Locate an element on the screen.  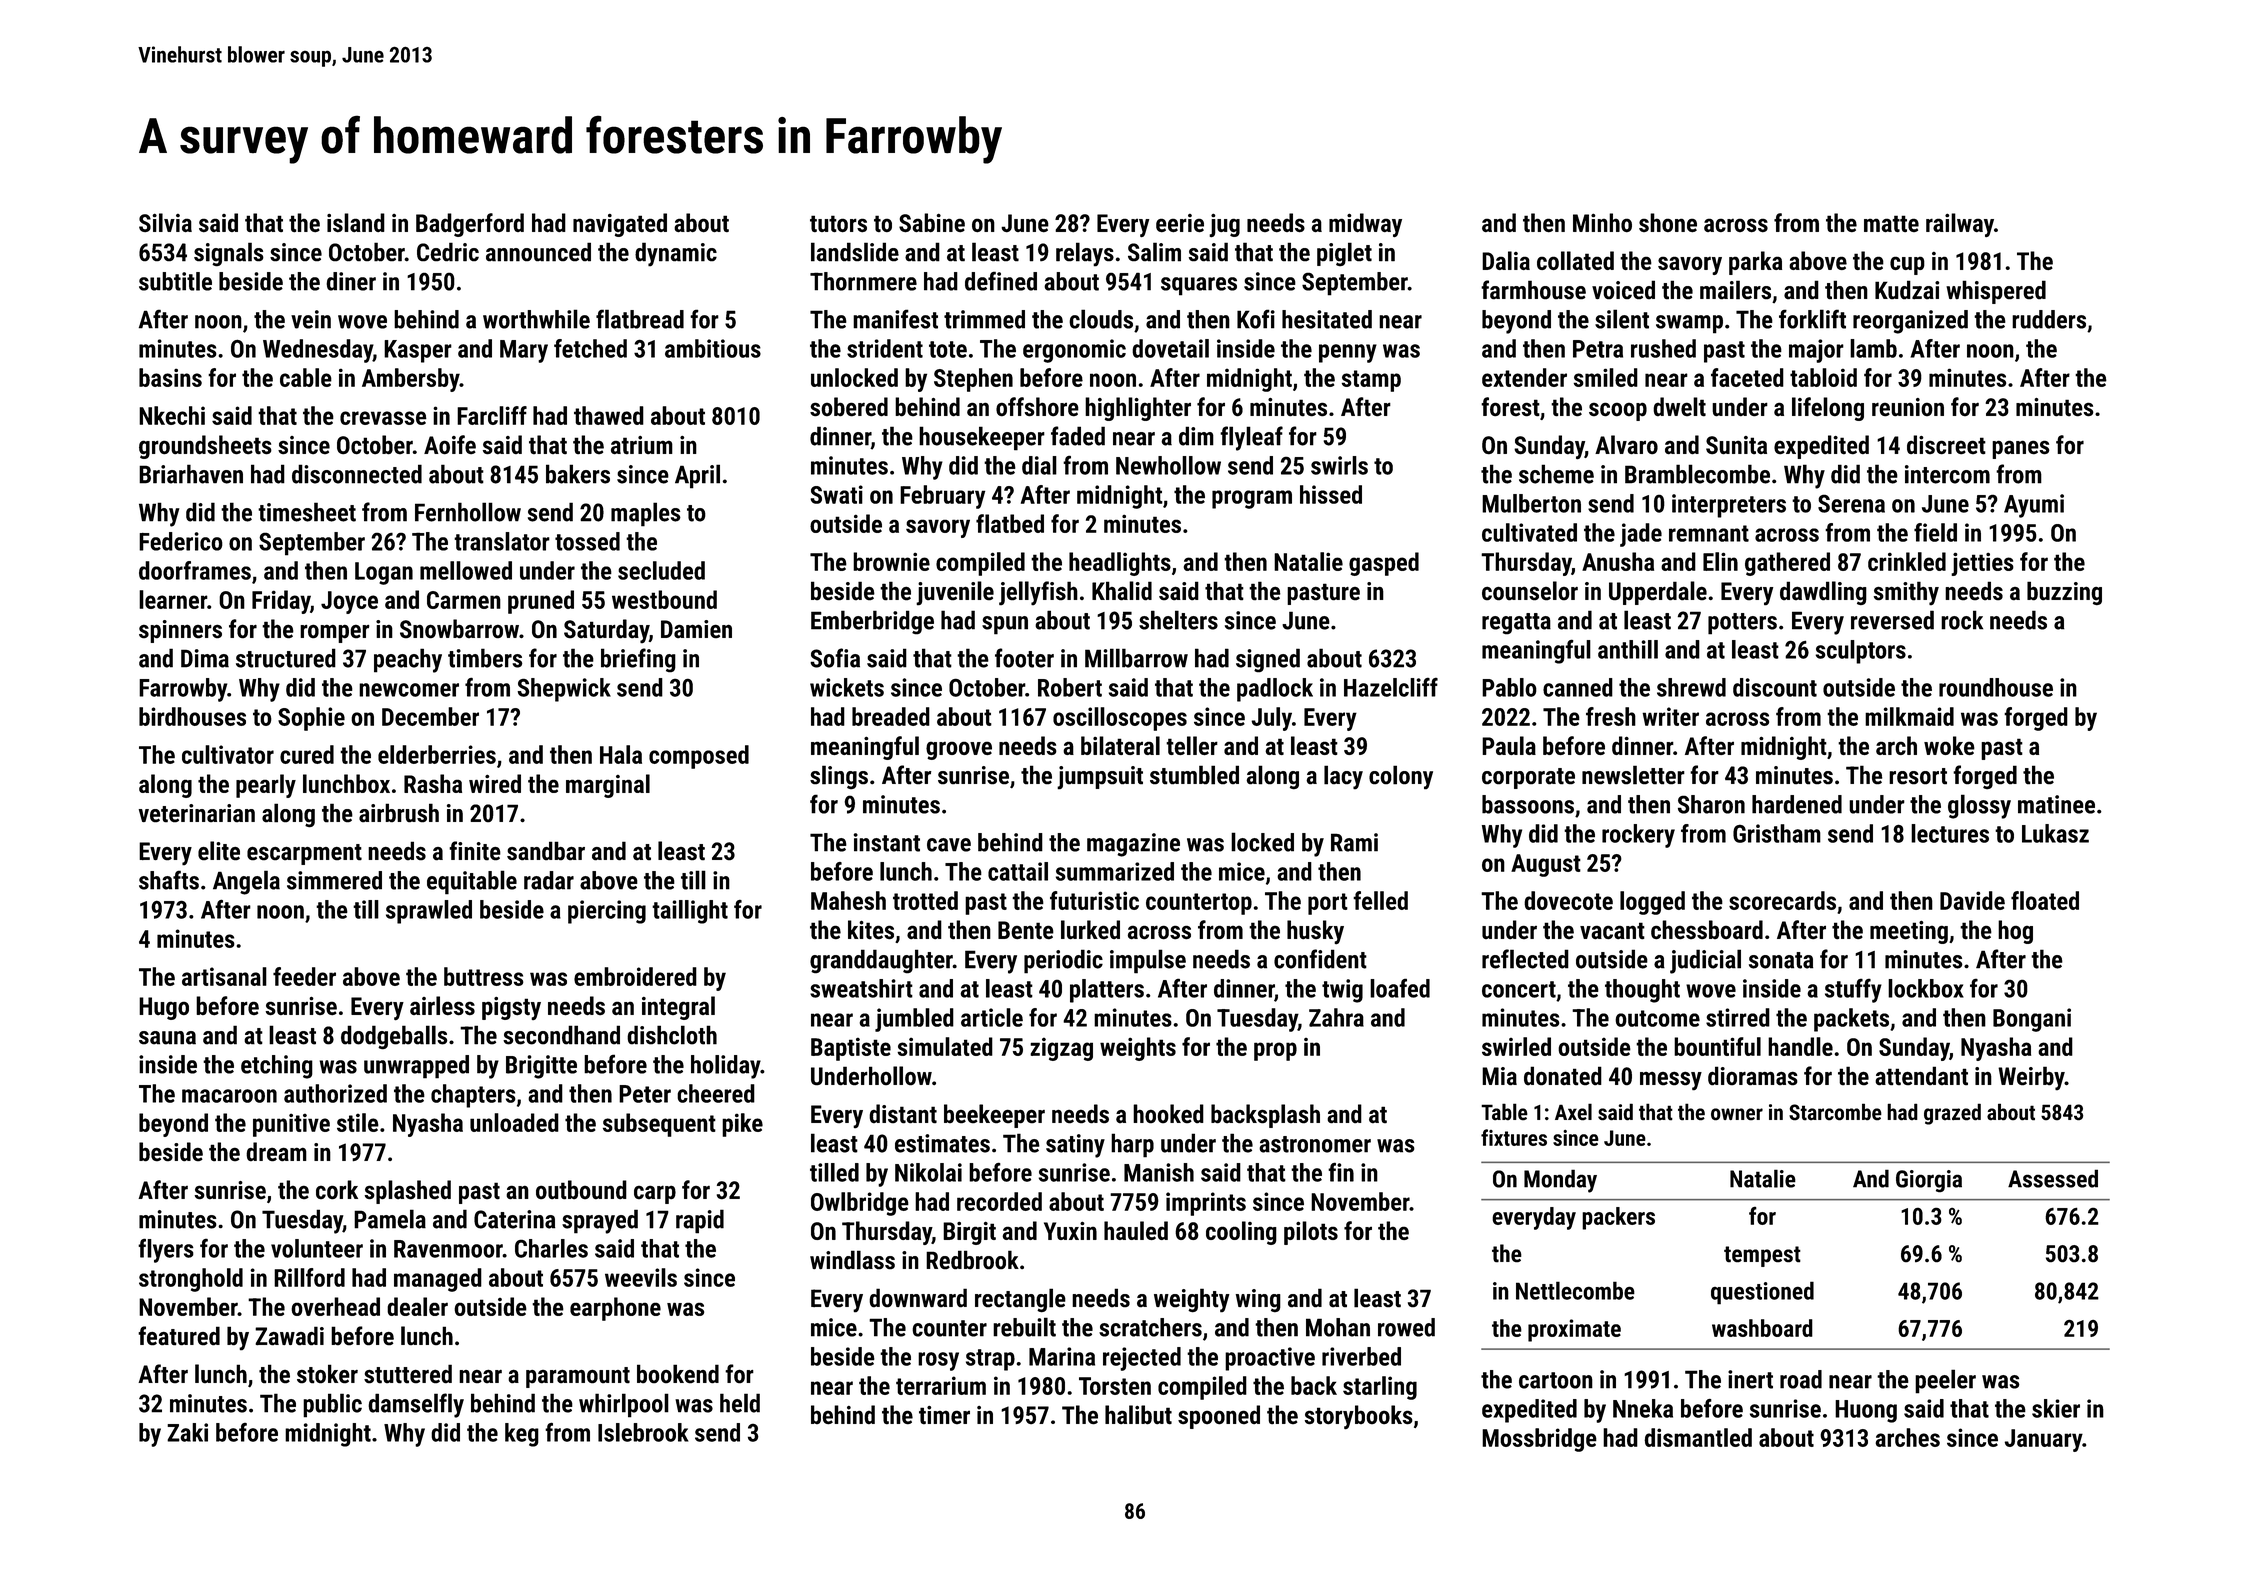
stoker is located at coordinates (327, 1374).
